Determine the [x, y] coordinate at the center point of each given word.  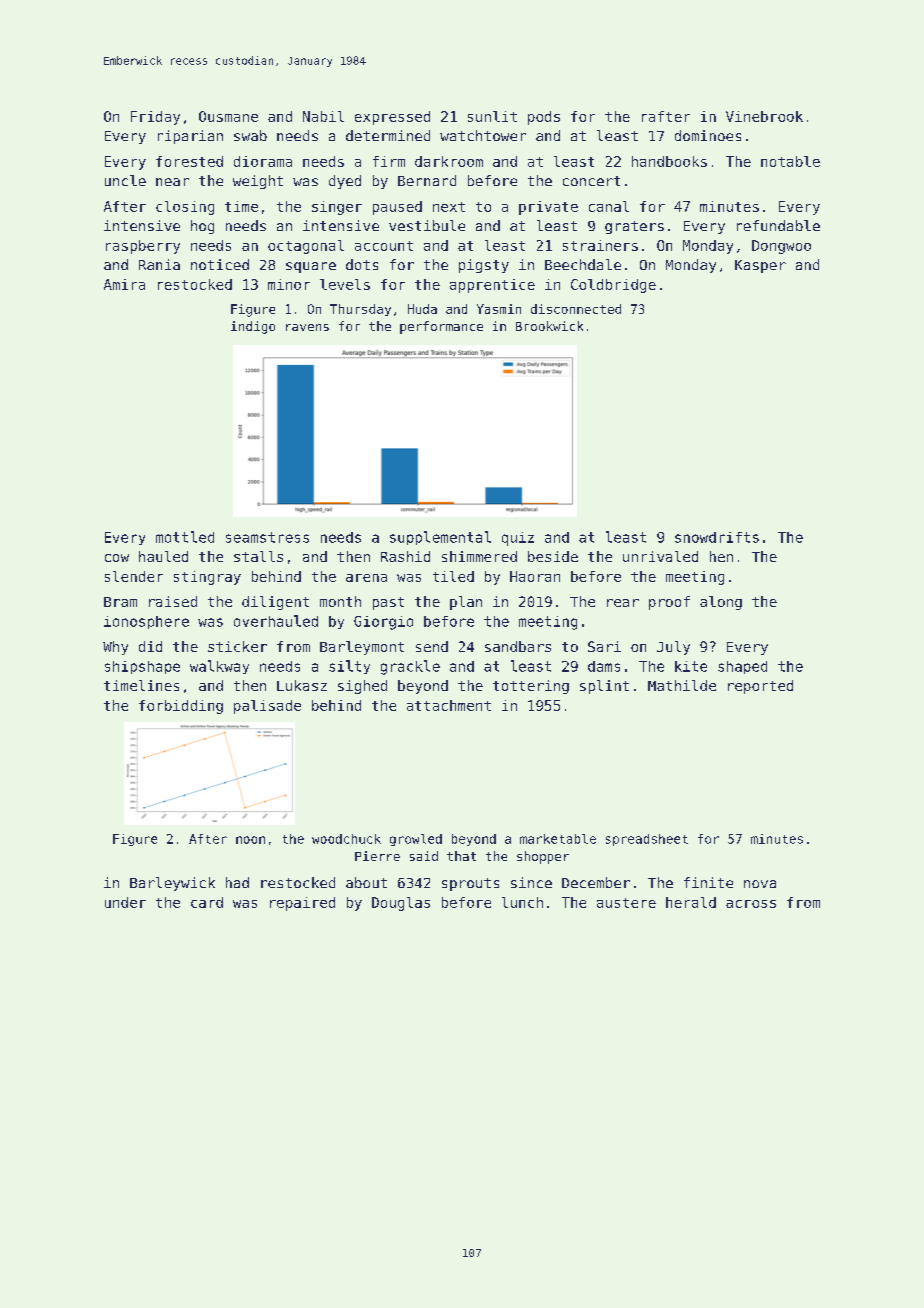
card [207, 902]
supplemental [440, 538]
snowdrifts [717, 537]
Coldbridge [613, 286]
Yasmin [499, 309]
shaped [742, 667]
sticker [237, 646]
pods [544, 118]
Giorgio [383, 623]
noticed [220, 264]
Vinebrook [764, 116]
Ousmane [228, 116]
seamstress [267, 537]
